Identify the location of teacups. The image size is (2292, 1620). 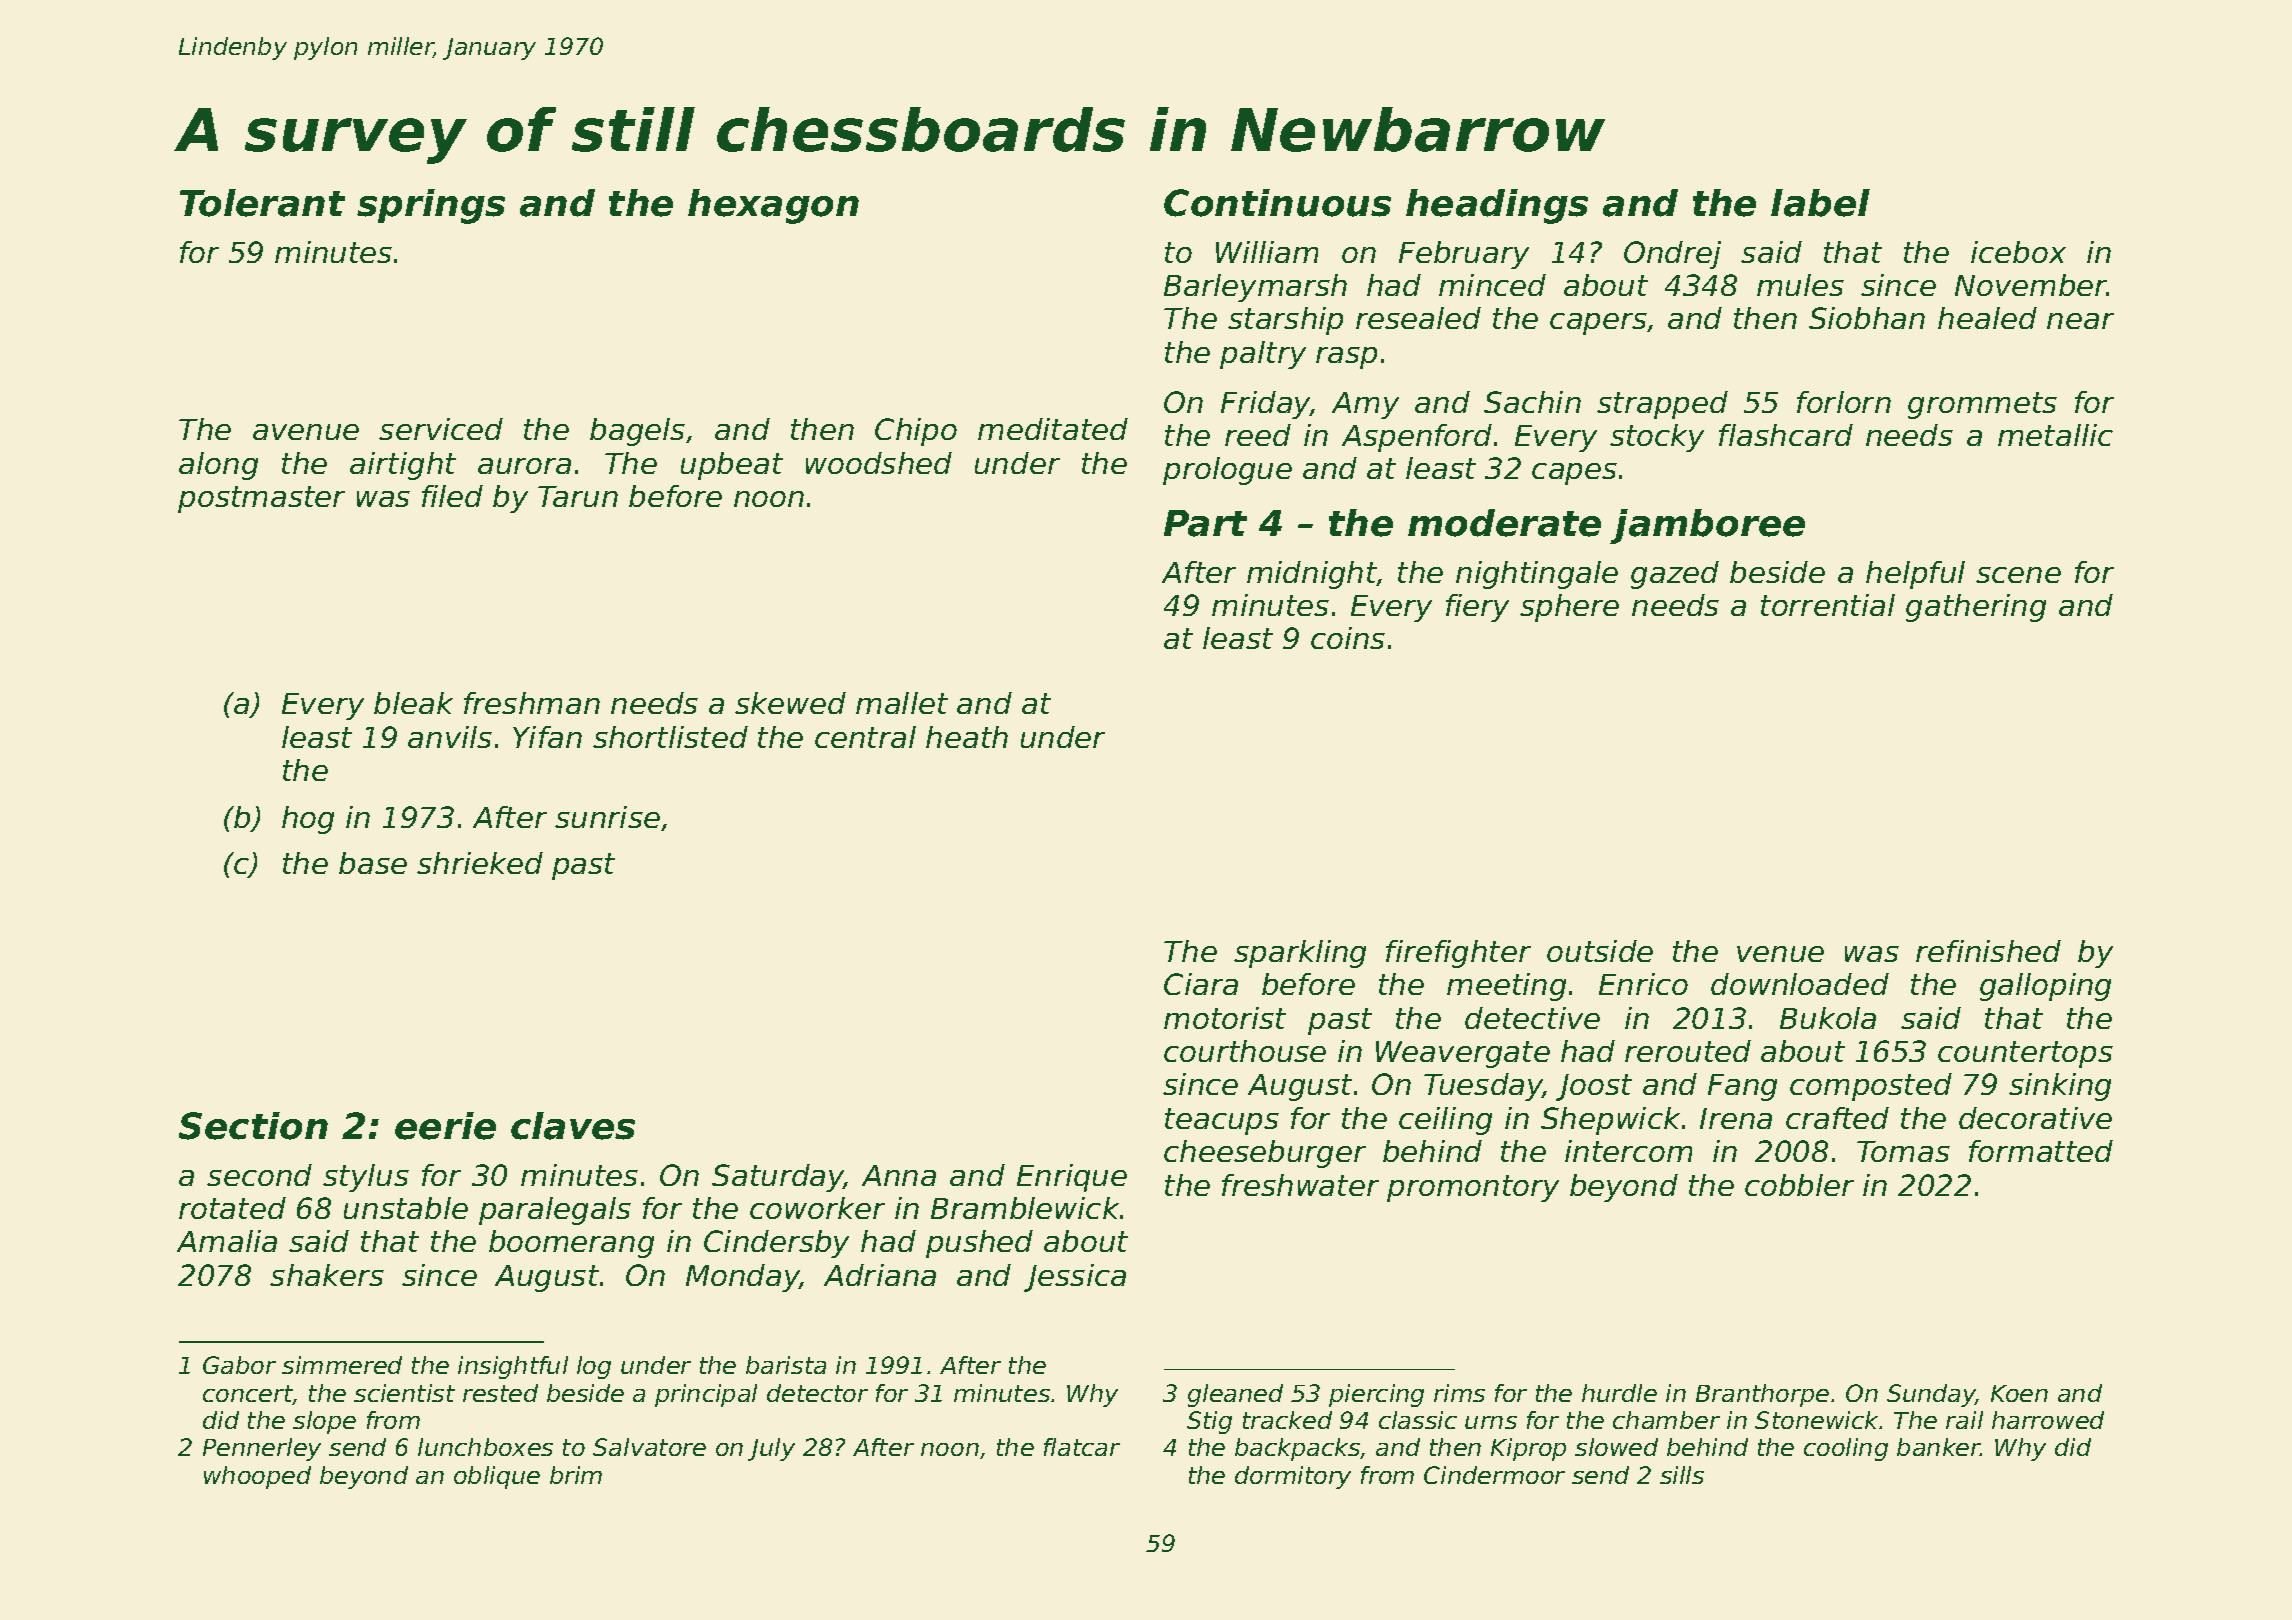
(1222, 1121).
